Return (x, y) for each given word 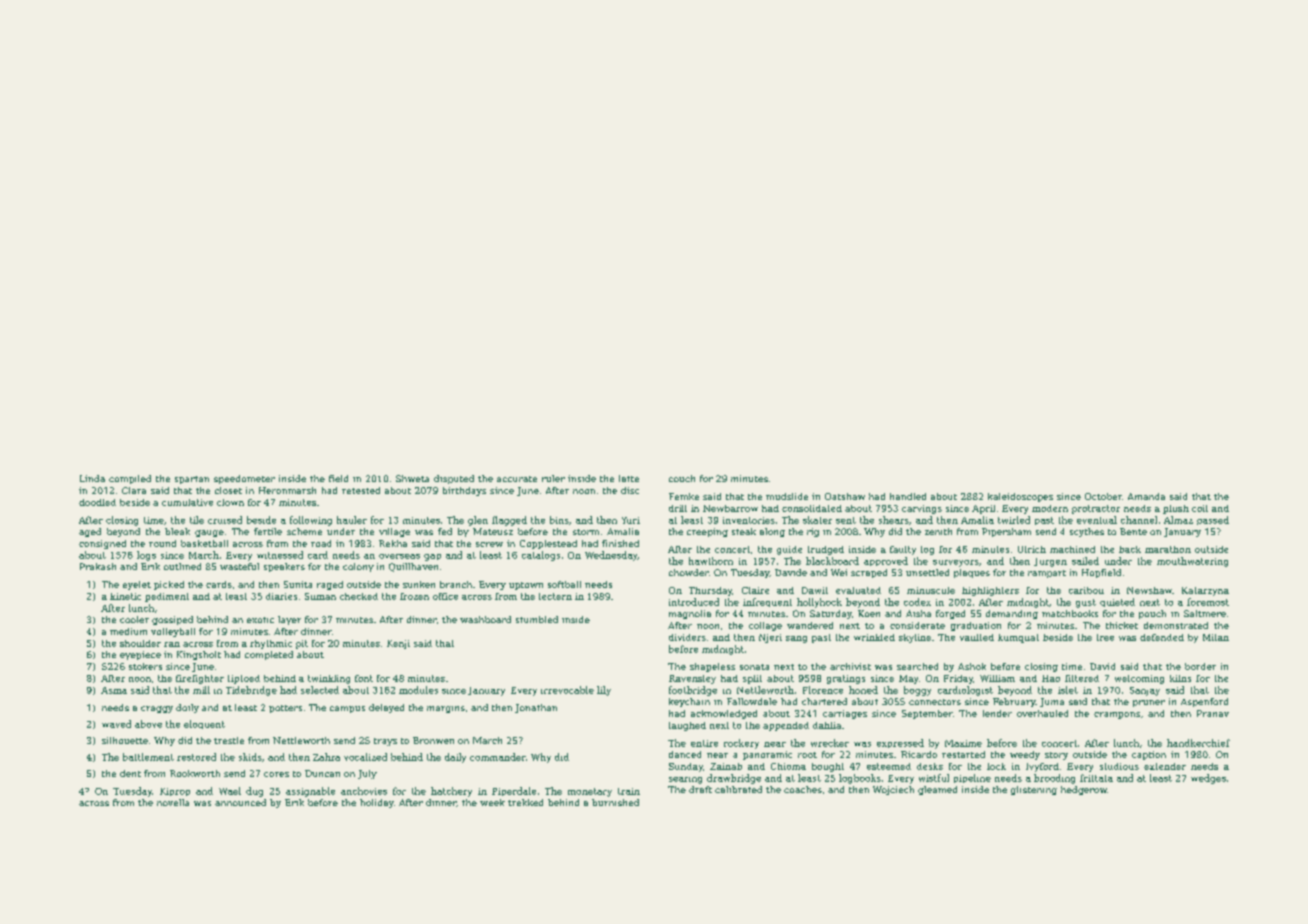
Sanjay (1145, 691)
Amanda (1146, 496)
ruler (553, 478)
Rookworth (195, 773)
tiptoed (244, 679)
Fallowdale (752, 701)
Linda (92, 478)
